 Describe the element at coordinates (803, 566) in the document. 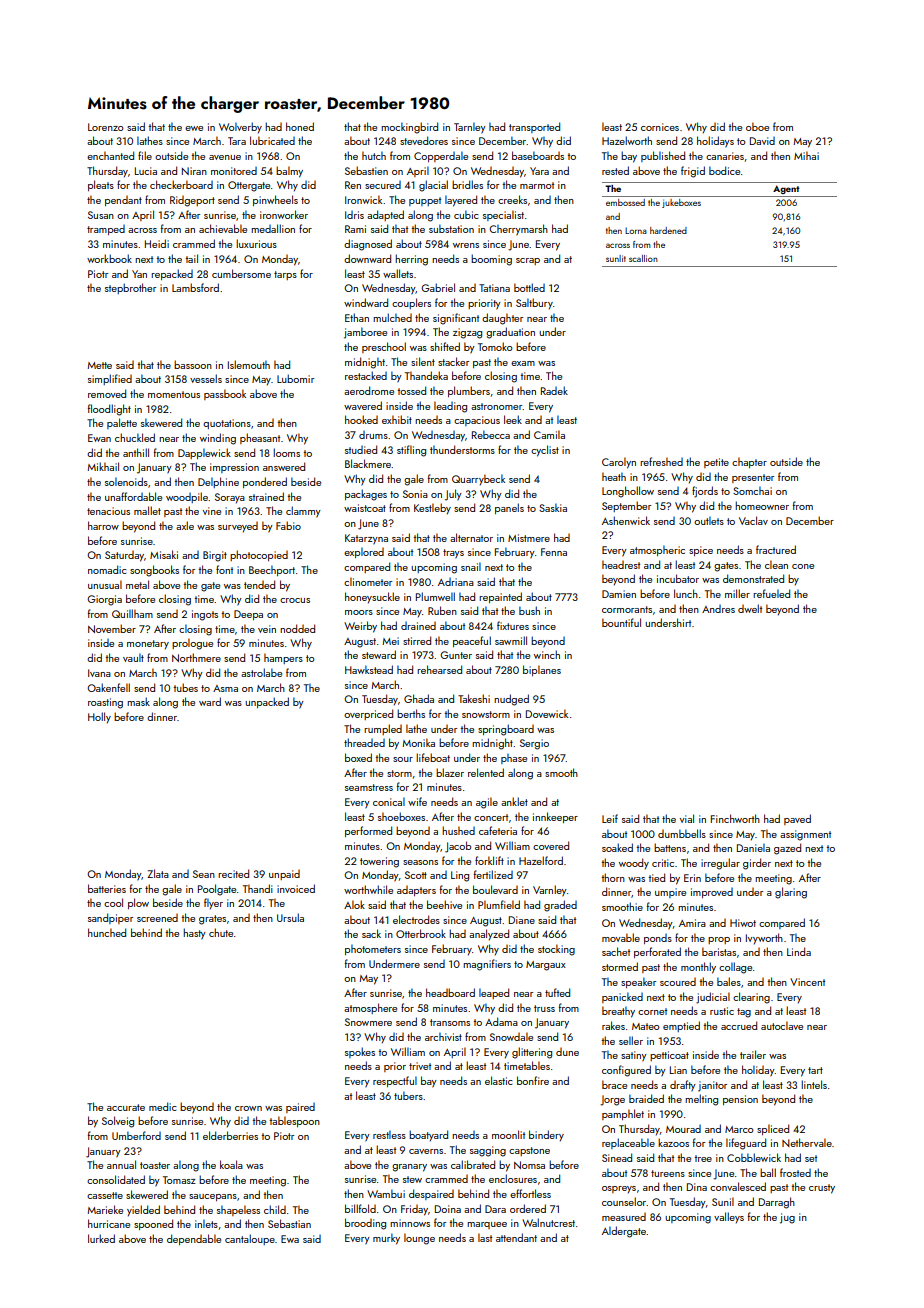

I see `cone` at that location.
